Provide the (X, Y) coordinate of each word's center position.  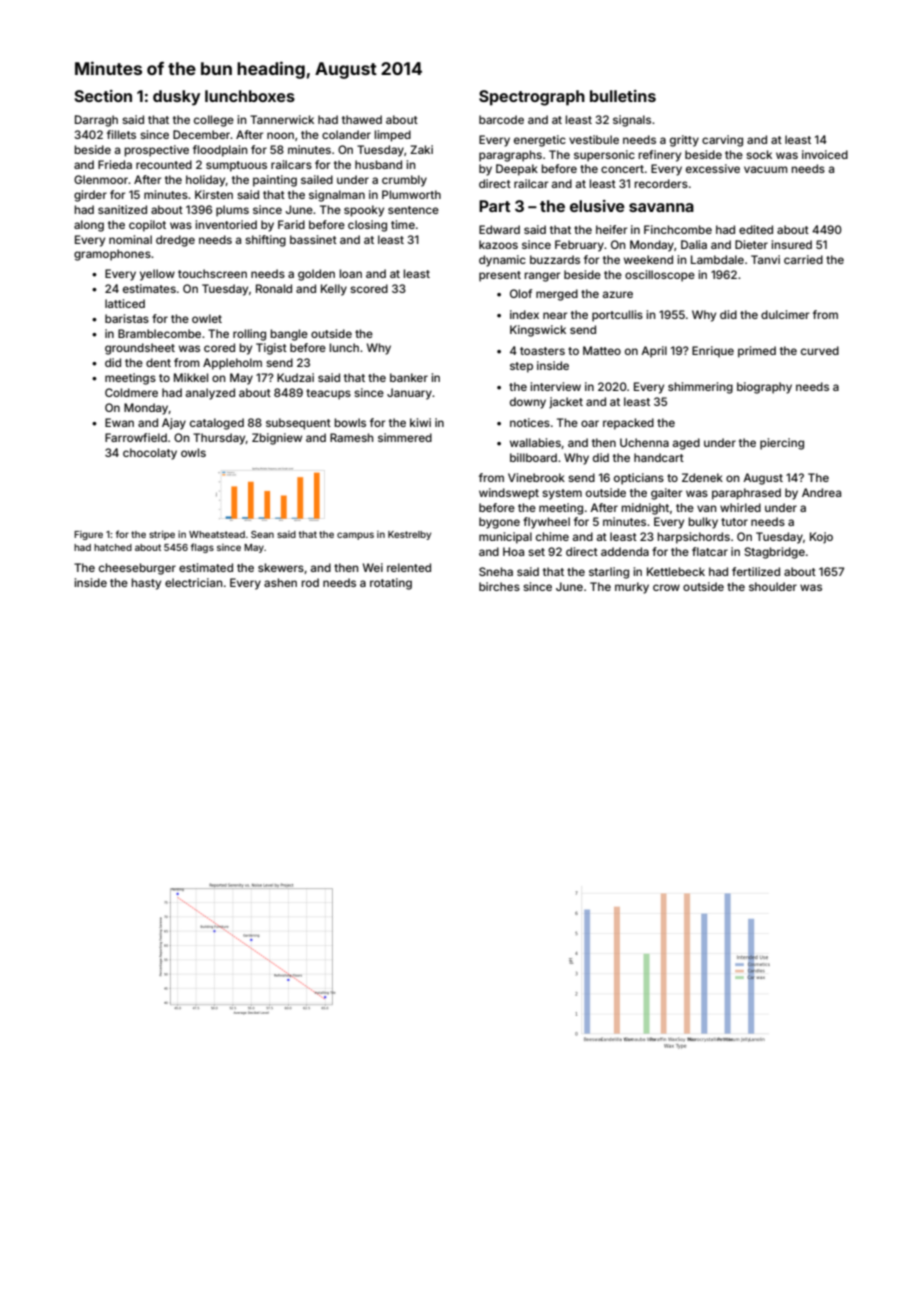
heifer (611, 229)
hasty (146, 584)
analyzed (210, 394)
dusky (176, 98)
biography (764, 388)
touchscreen (212, 273)
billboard (533, 457)
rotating (391, 584)
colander (346, 134)
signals (632, 121)
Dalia (694, 244)
